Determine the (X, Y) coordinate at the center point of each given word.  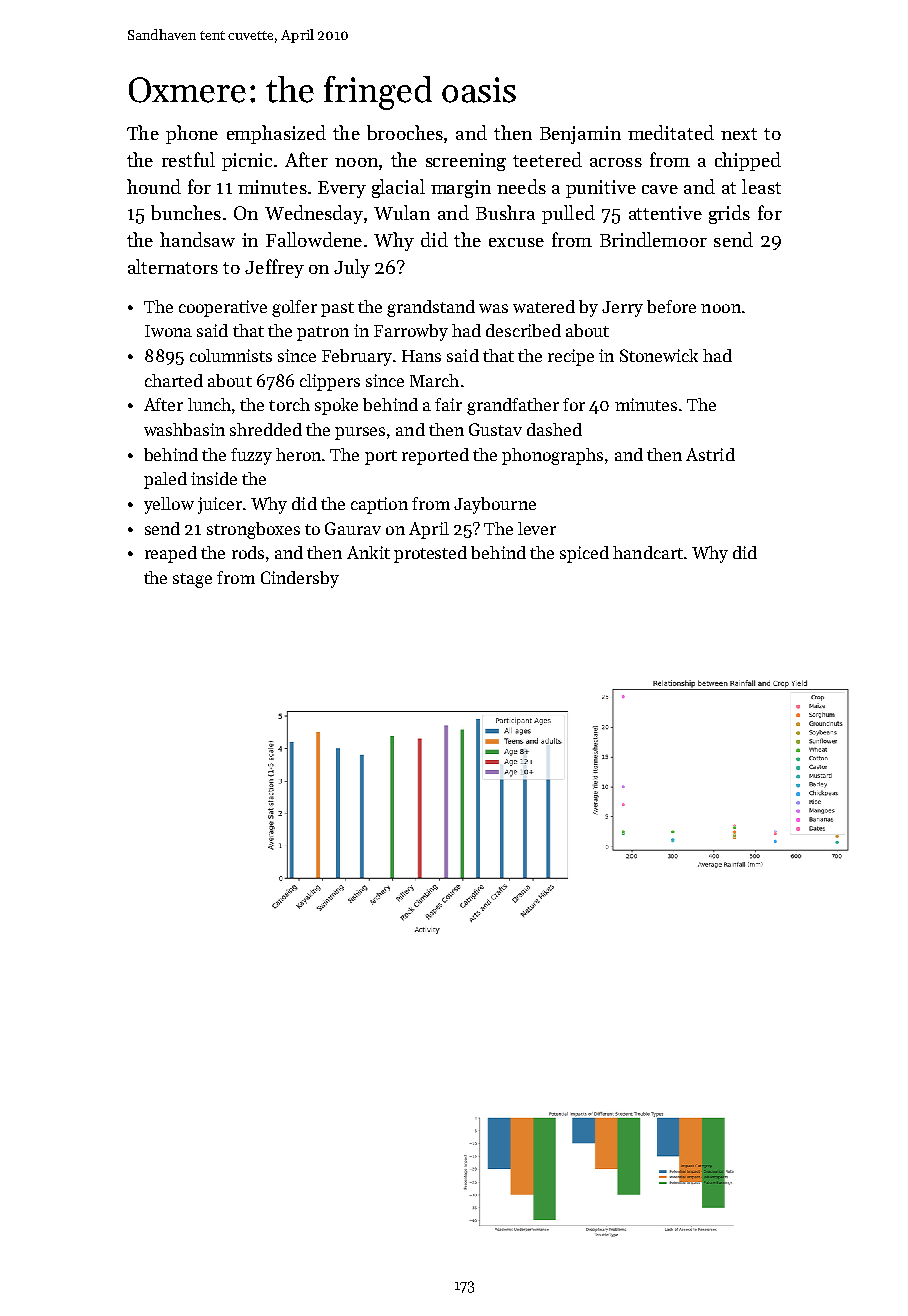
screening (466, 162)
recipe (571, 357)
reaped (171, 554)
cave (660, 189)
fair (448, 404)
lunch (209, 404)
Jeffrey (274, 268)
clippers (330, 382)
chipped (748, 161)
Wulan (402, 212)
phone (192, 134)
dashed (554, 429)
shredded (266, 429)
